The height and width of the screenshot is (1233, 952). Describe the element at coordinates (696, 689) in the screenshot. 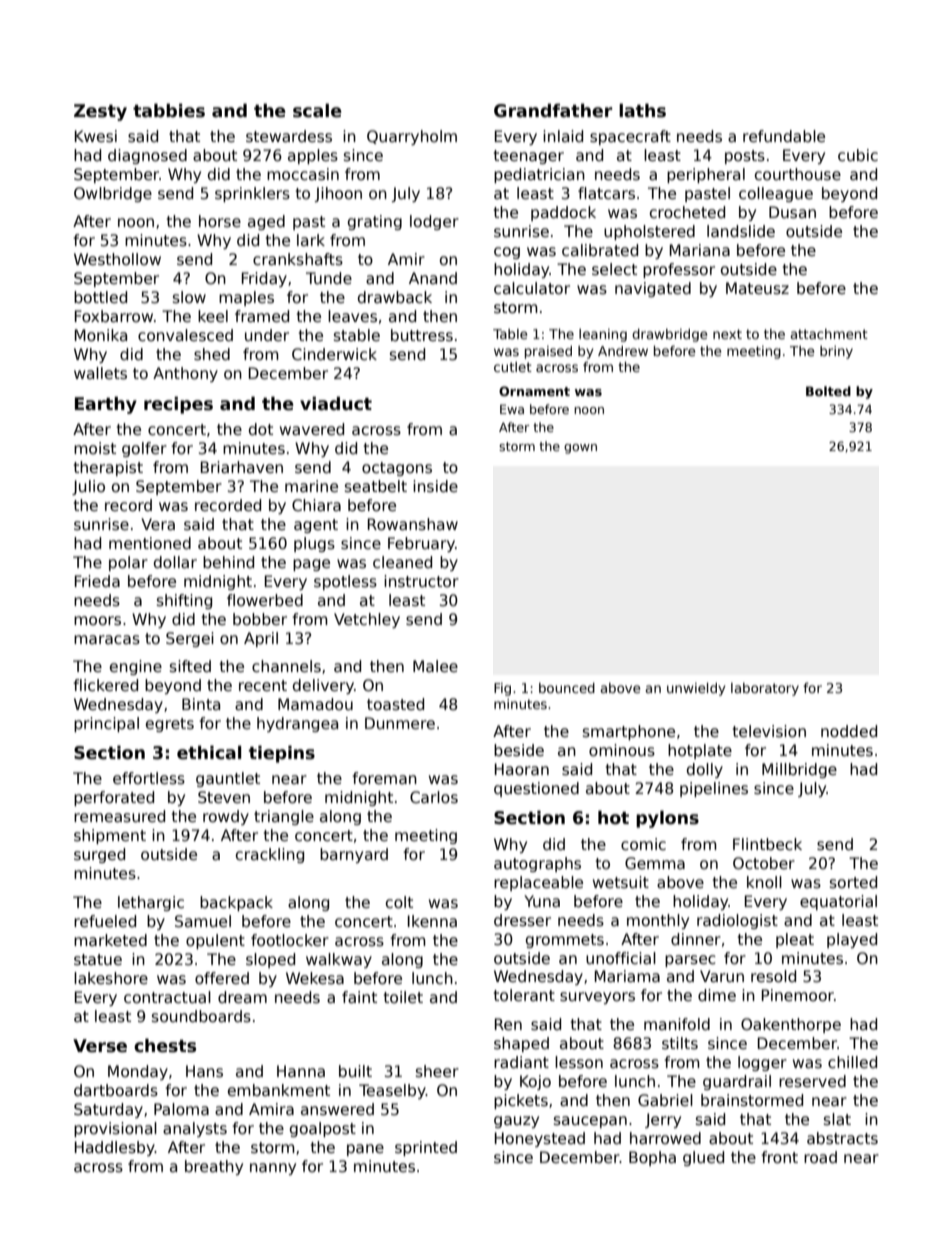

I see `unwieldy` at that location.
